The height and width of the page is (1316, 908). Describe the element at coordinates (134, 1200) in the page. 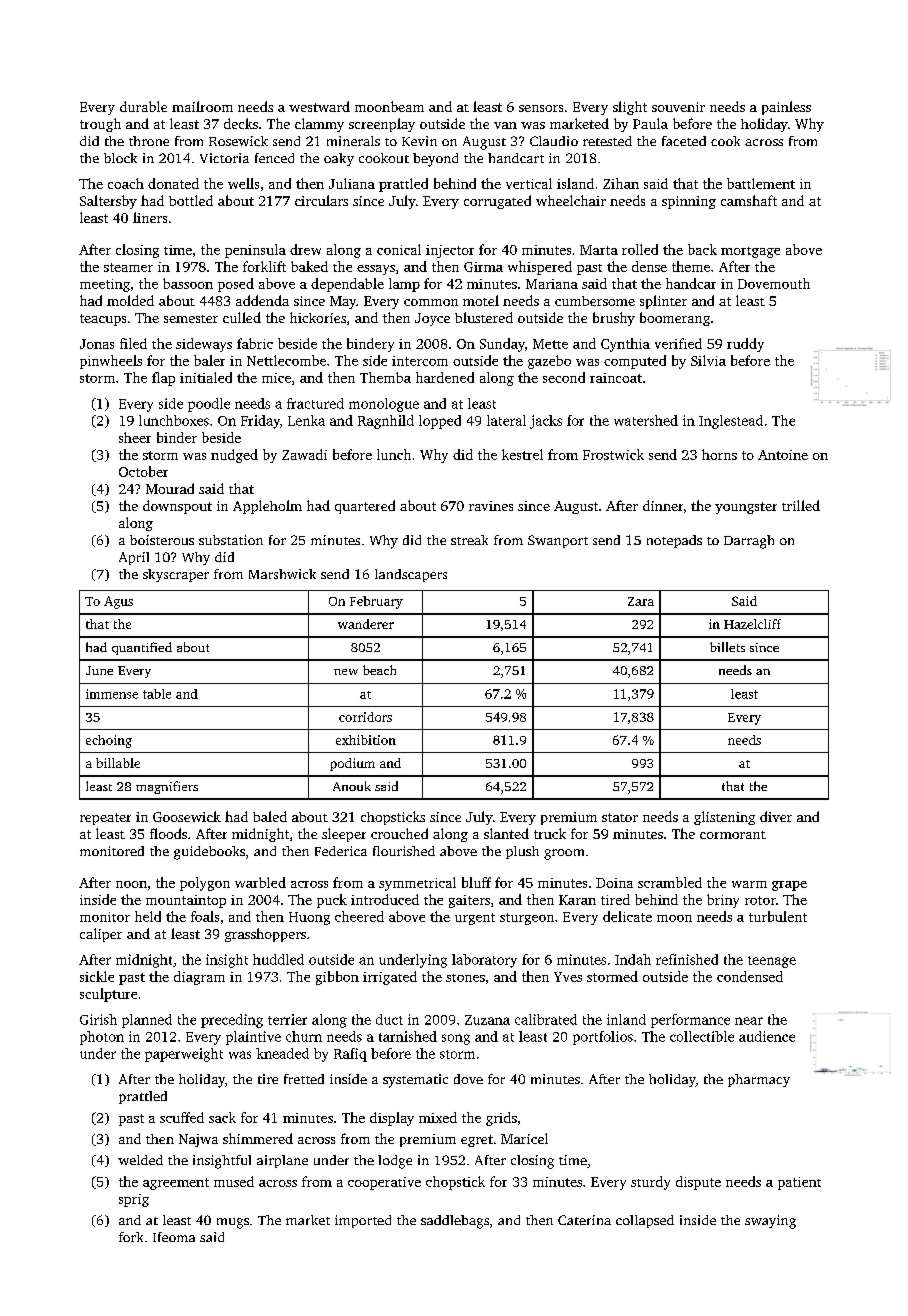

I see `sprig` at that location.
